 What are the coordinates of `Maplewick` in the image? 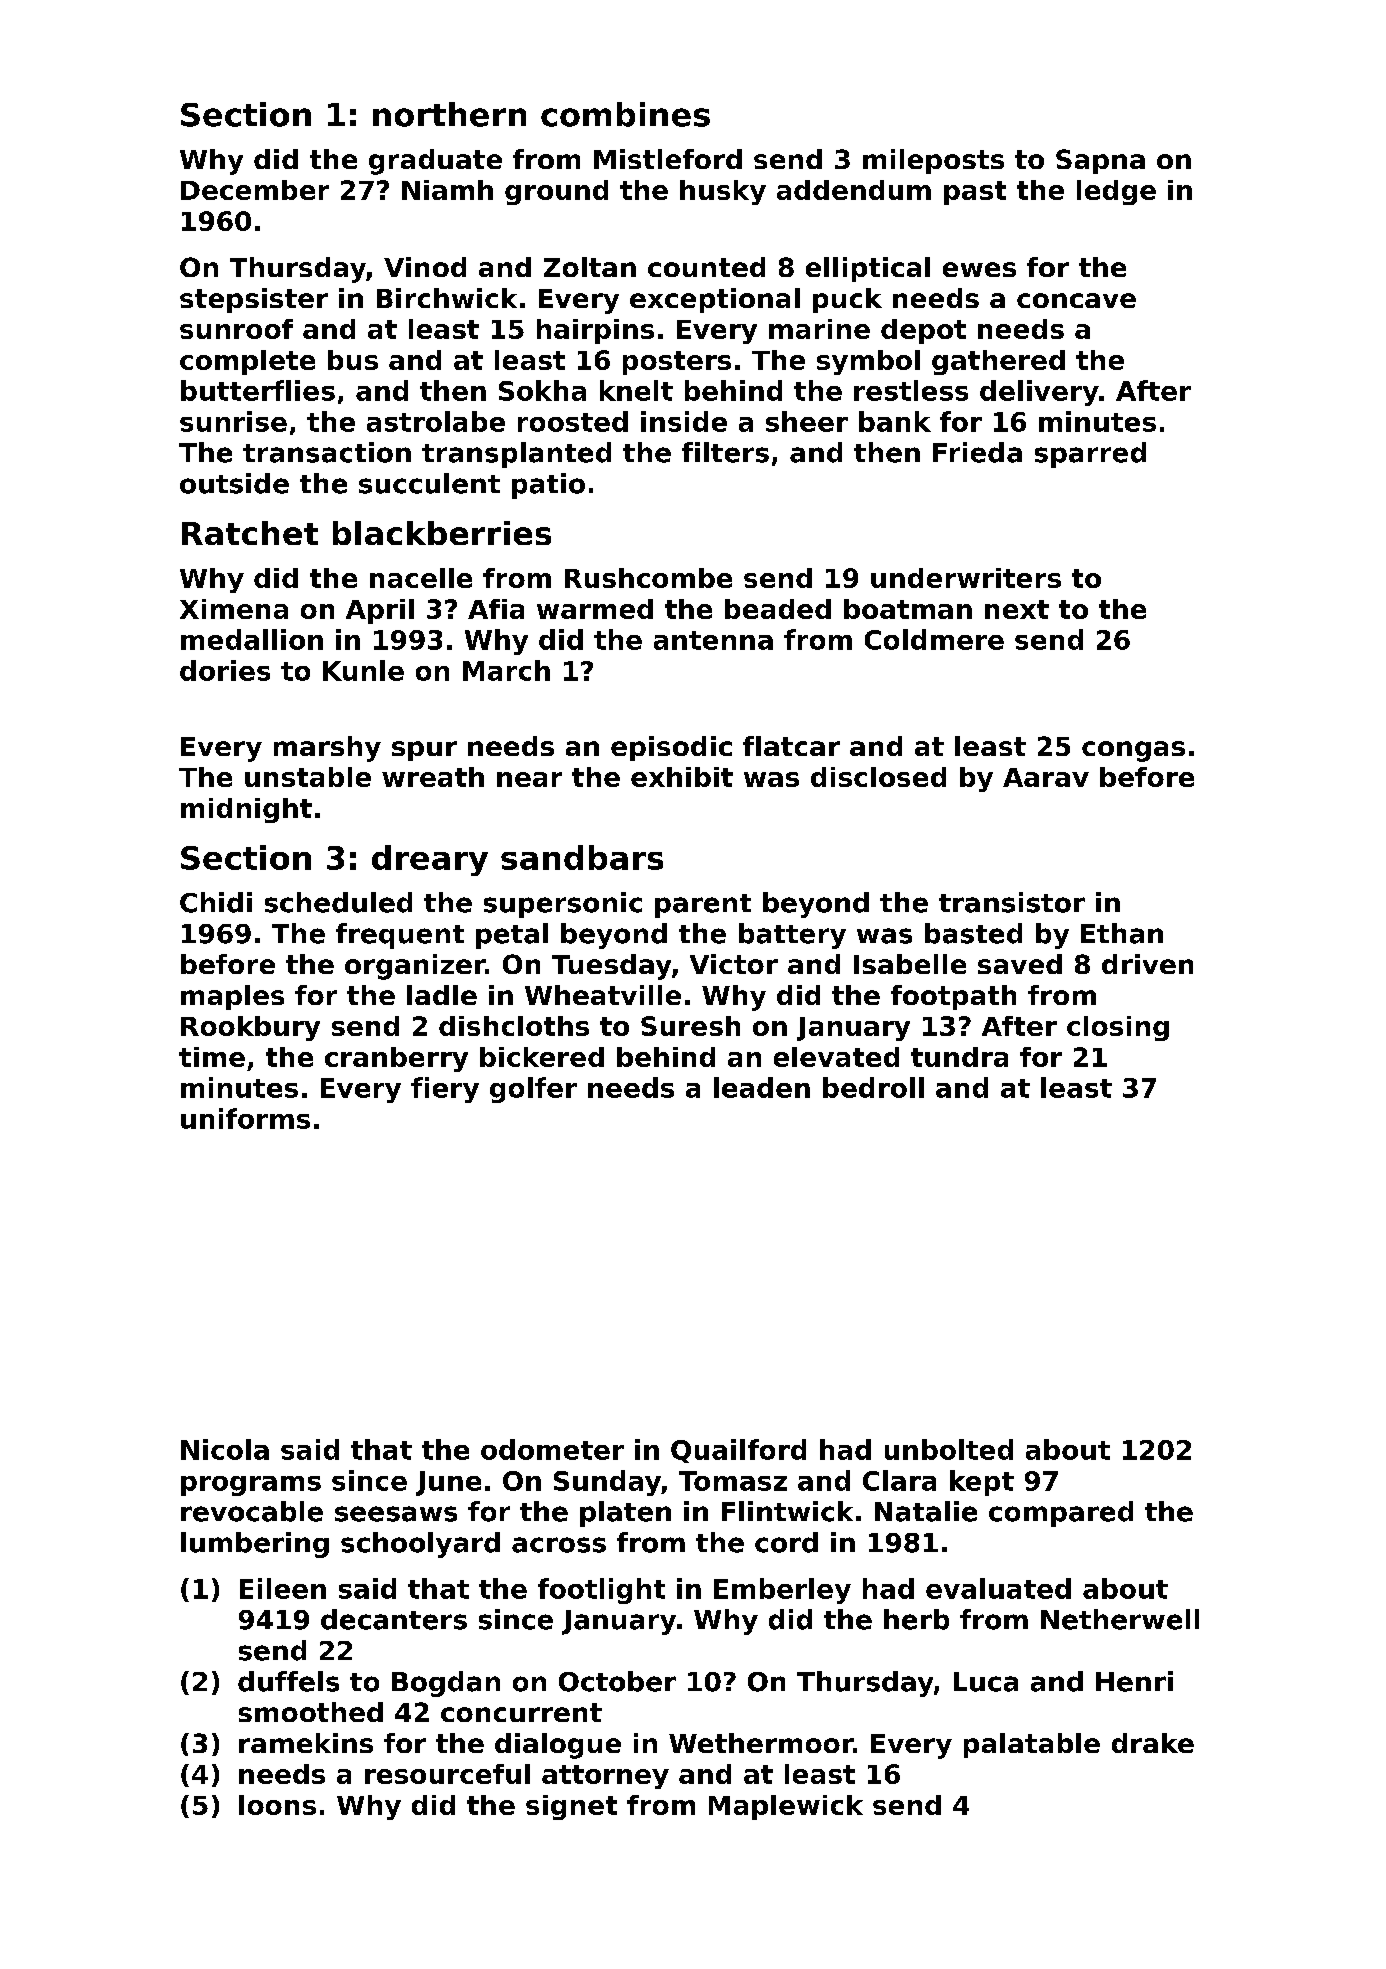 It's located at (786, 1807).
